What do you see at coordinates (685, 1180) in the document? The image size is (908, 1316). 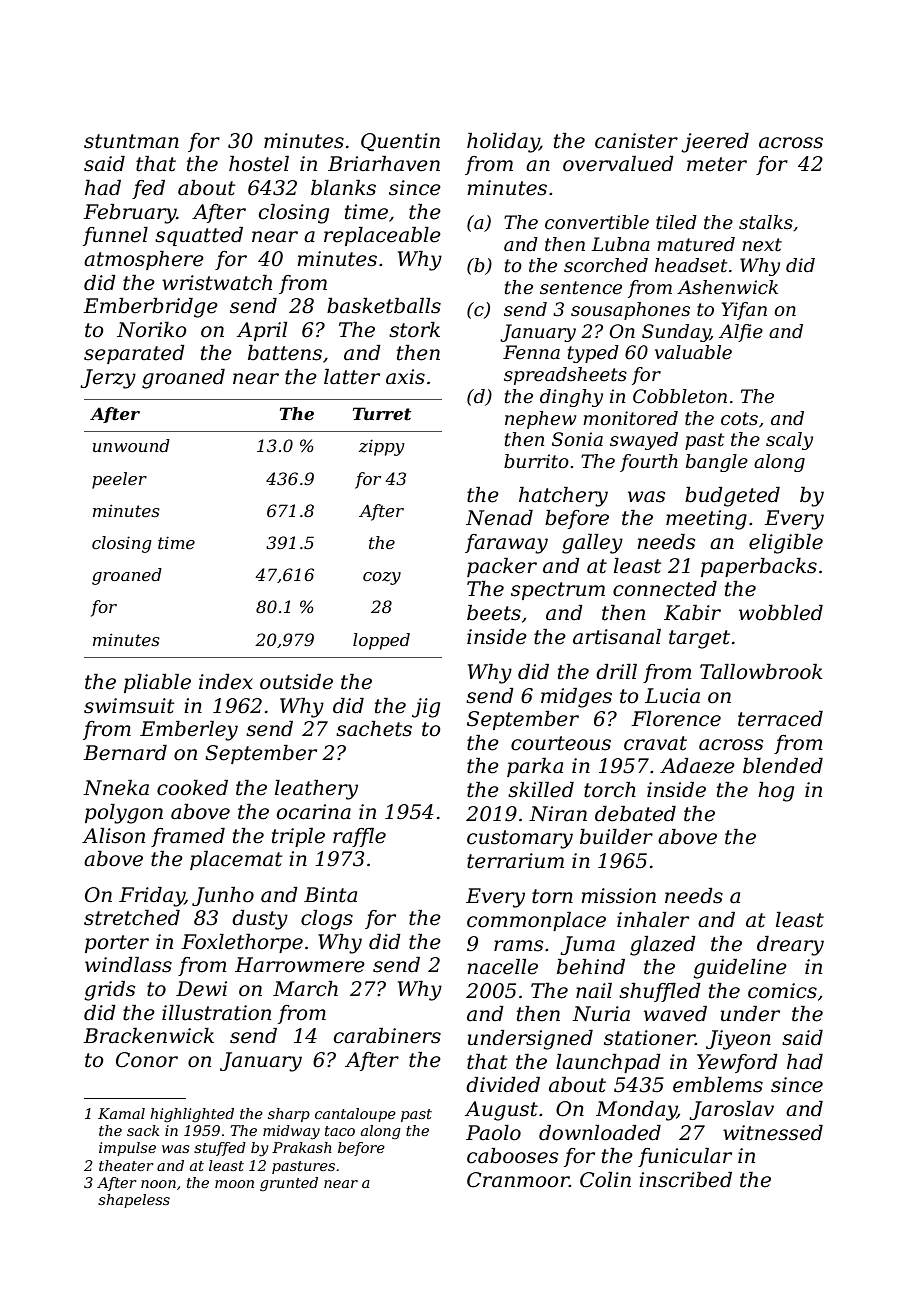 I see `inscribed` at bounding box center [685, 1180].
